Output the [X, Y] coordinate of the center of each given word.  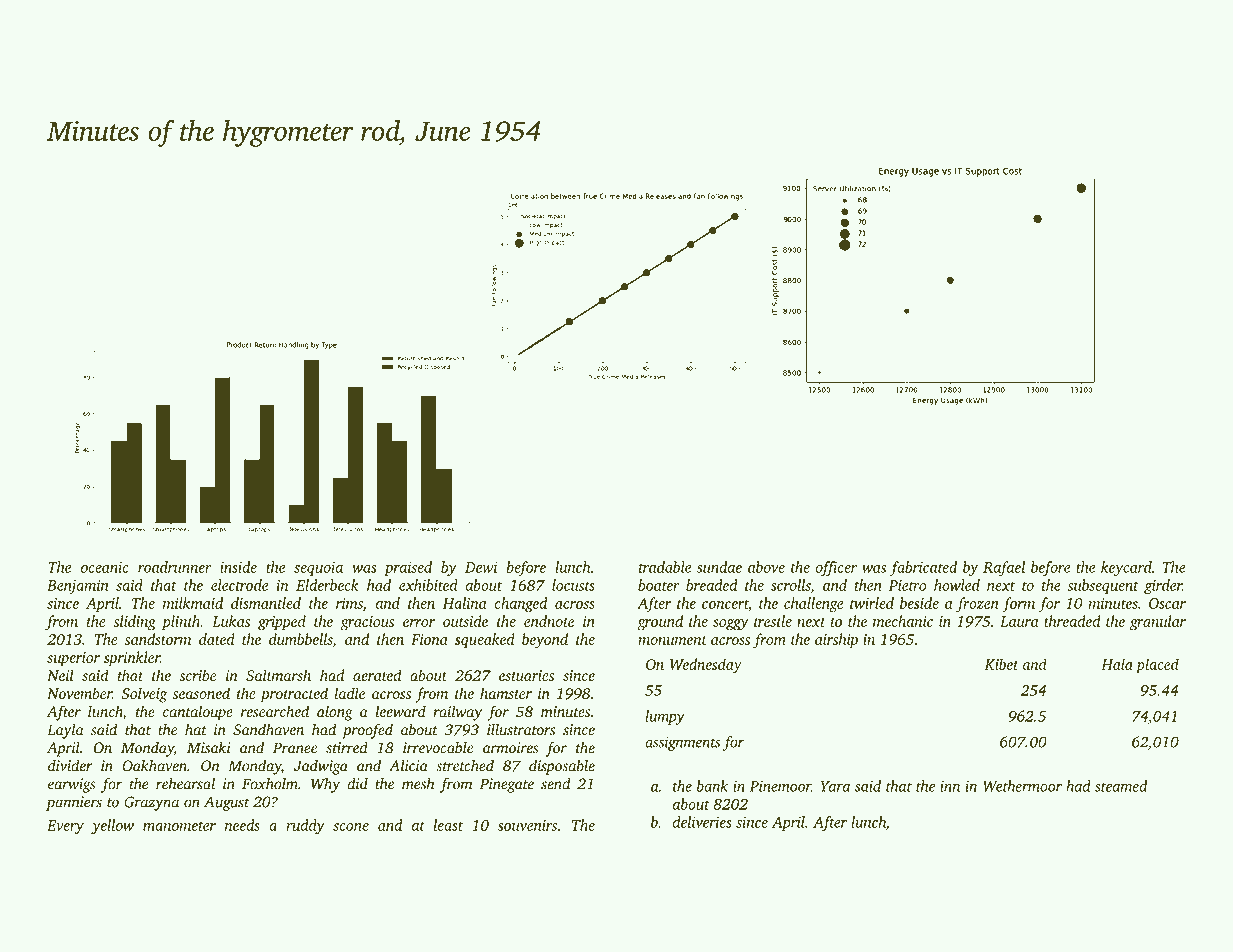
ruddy [305, 826]
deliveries [702, 822]
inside [238, 567]
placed [1157, 666]
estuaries [526, 675]
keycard [1126, 568]
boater [659, 585]
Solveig [144, 695]
